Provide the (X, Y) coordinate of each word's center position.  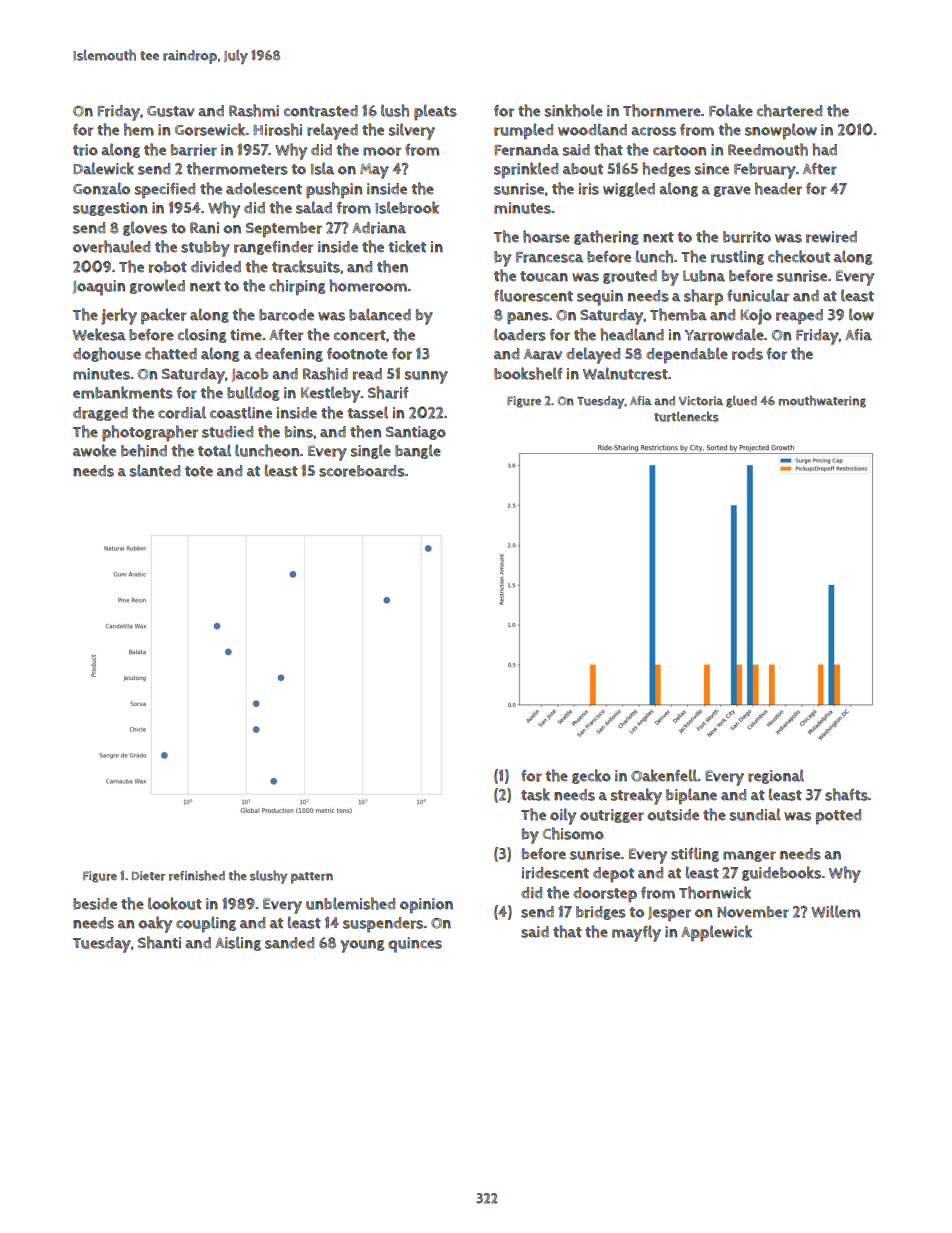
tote (199, 471)
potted (838, 817)
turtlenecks (686, 416)
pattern (312, 878)
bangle (418, 451)
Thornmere (662, 110)
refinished (197, 875)
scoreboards (362, 471)
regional (776, 776)
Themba (678, 314)
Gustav (171, 111)
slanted (155, 470)
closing (202, 335)
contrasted (321, 111)
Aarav (543, 354)
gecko (591, 776)
